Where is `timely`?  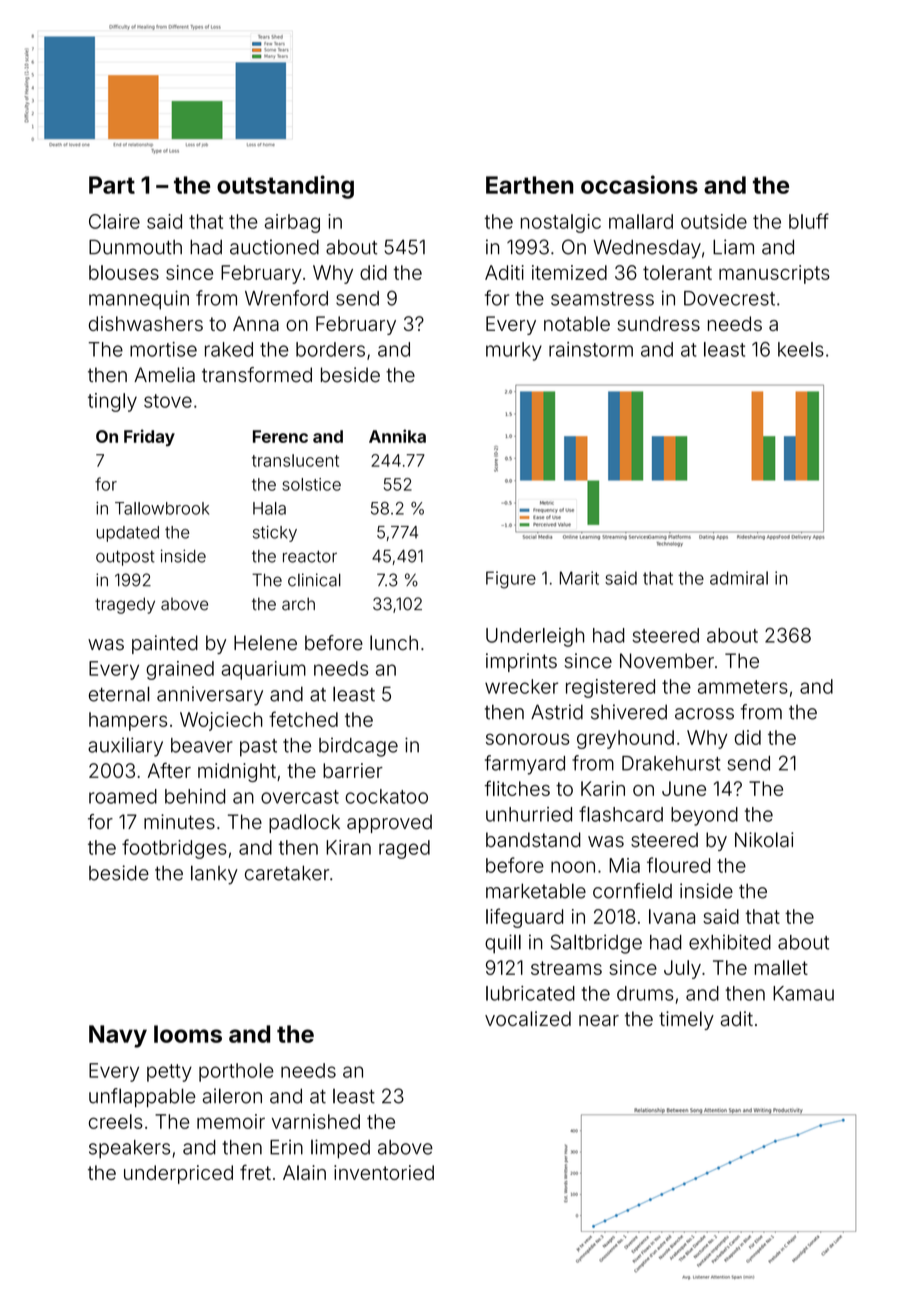
timely is located at coordinates (686, 1020).
